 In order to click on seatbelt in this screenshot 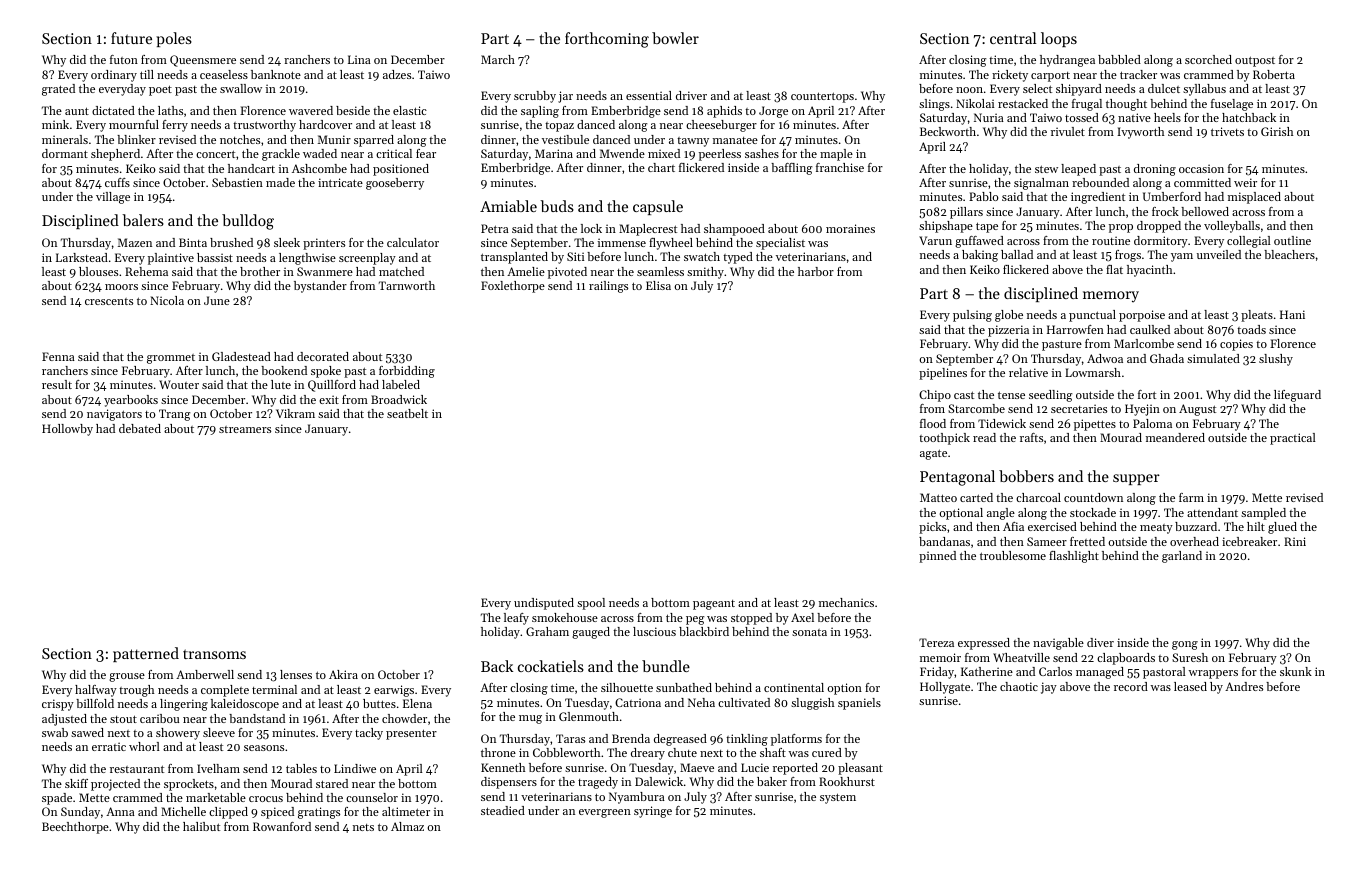, I will do `click(407, 413)`.
